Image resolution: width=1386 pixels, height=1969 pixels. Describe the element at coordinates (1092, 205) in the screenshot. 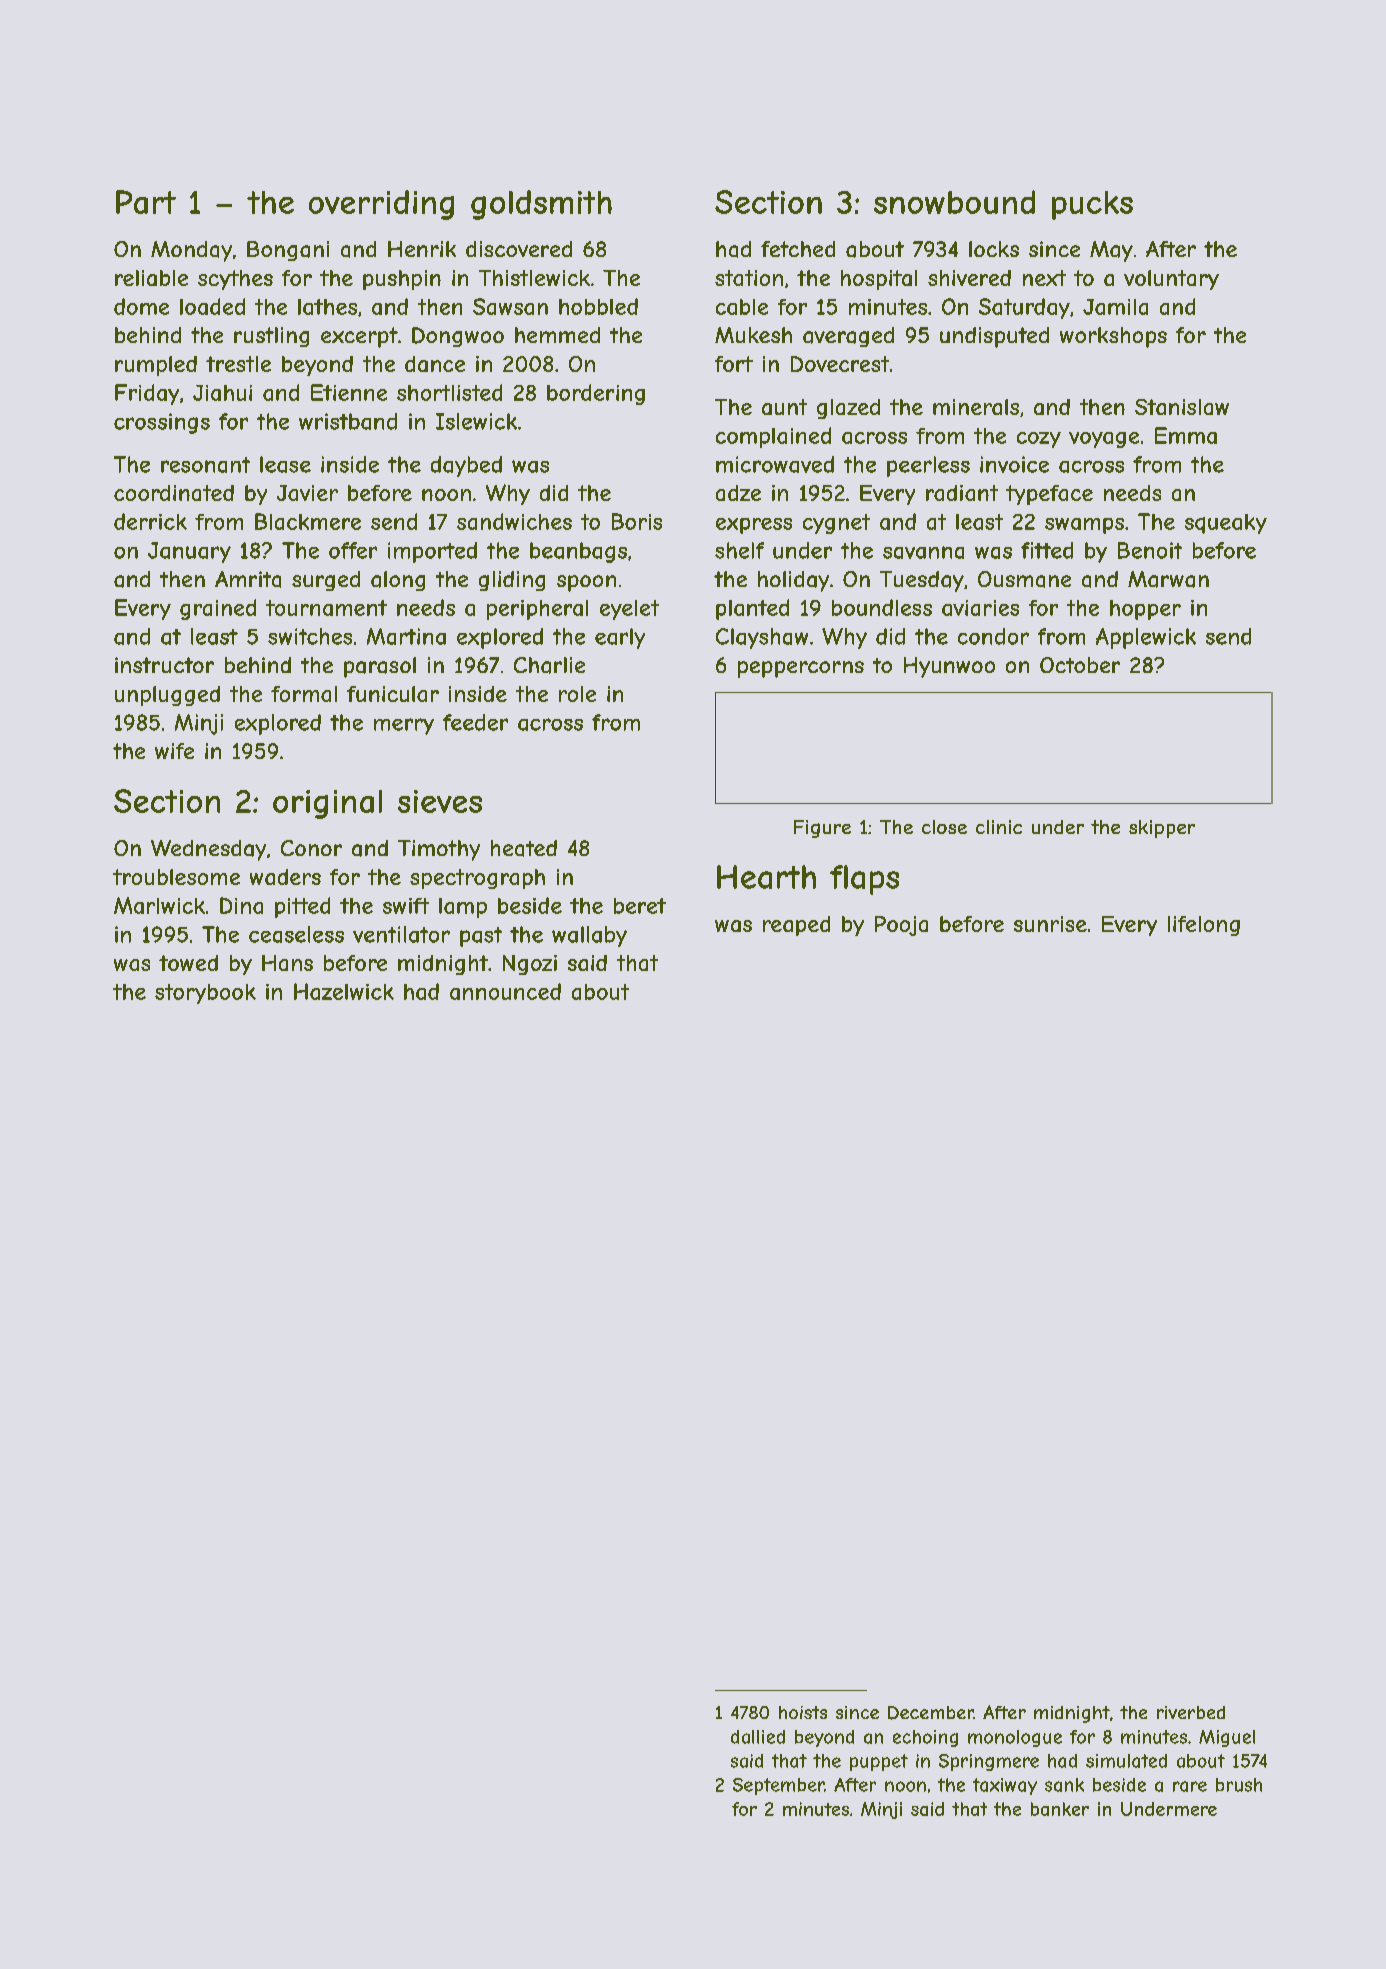

I see `pucks` at that location.
